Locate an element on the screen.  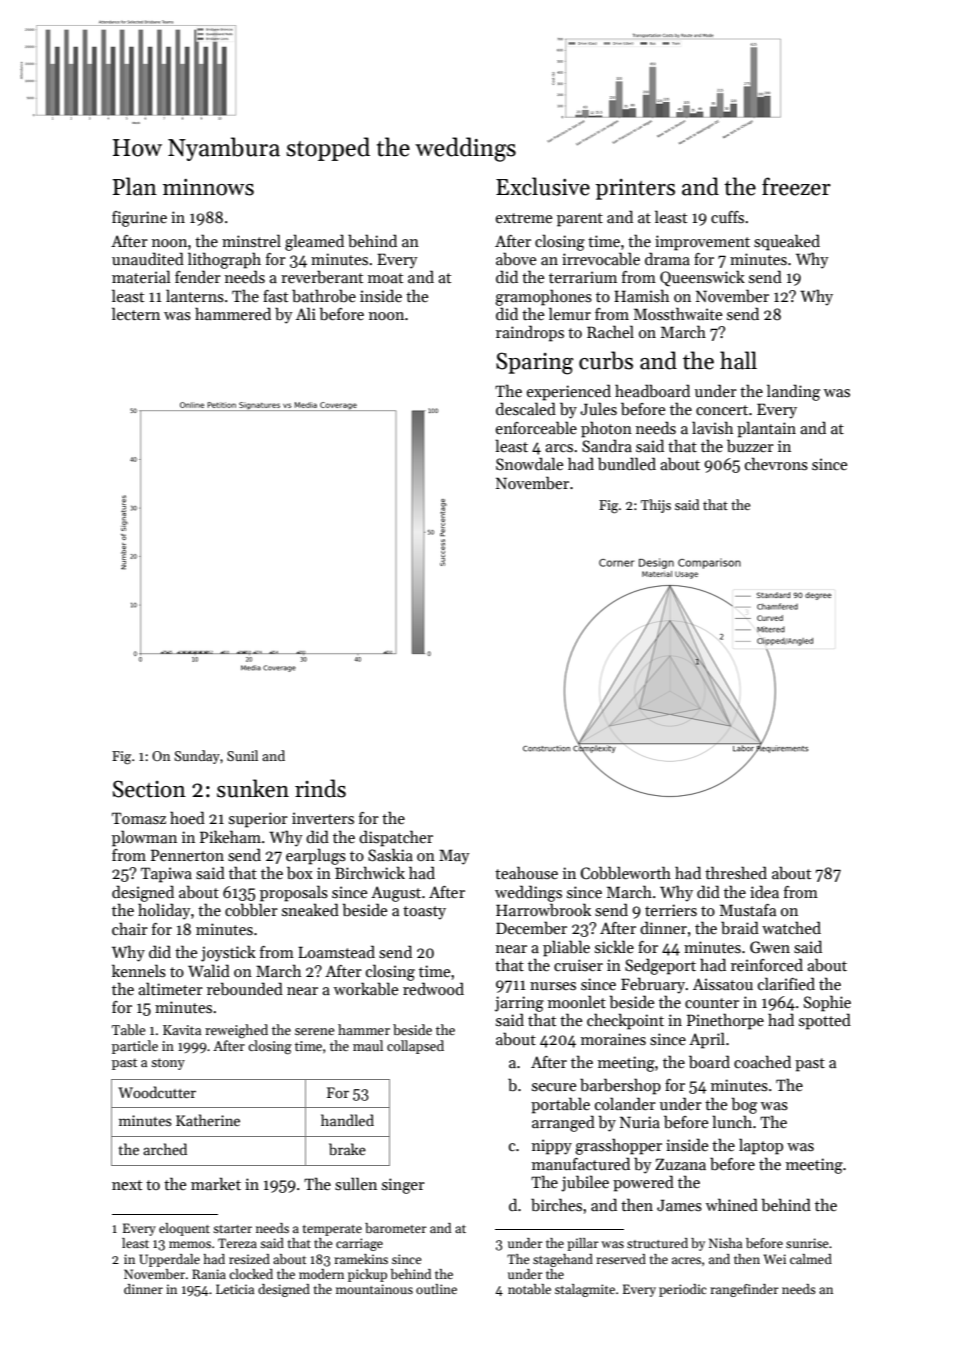
Leticia is located at coordinates (235, 1289).
